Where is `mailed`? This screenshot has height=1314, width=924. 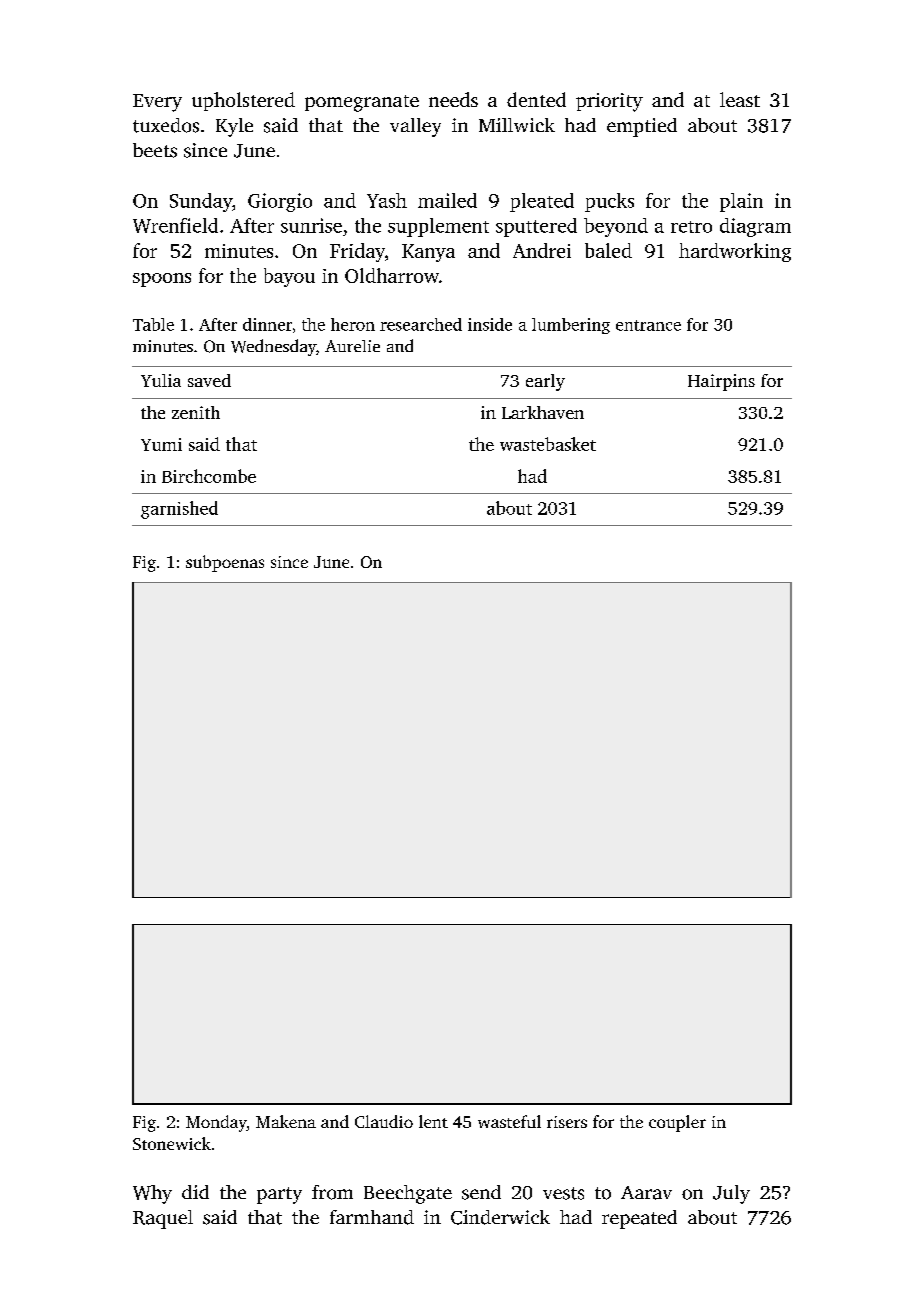 mailed is located at coordinates (447, 200).
